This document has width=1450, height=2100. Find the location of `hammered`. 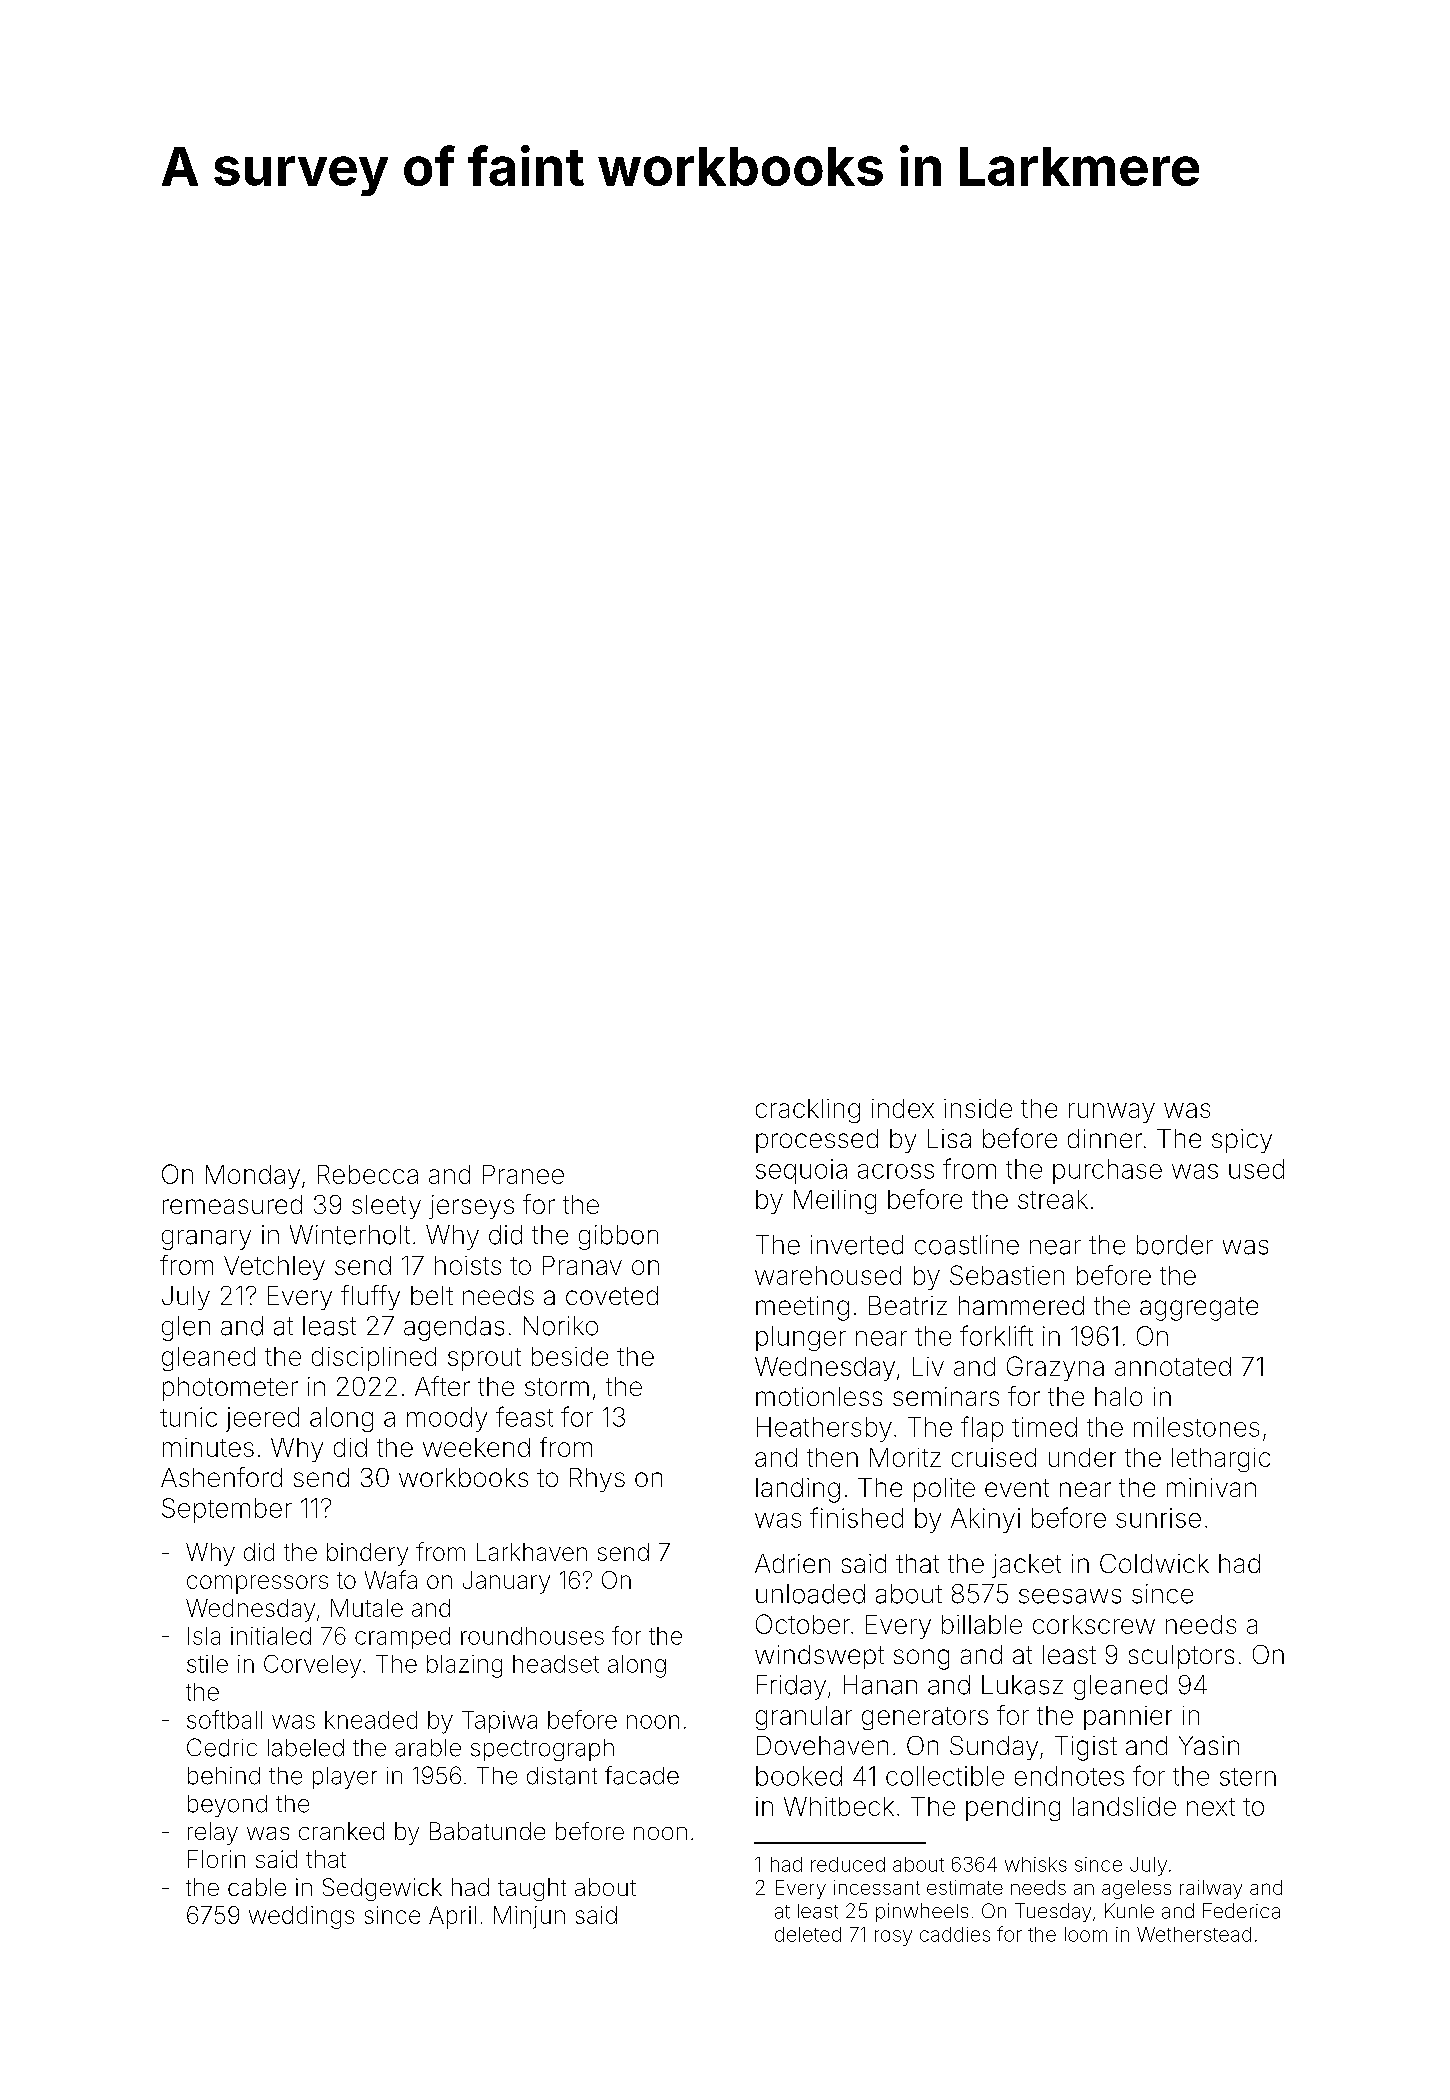

hammered is located at coordinates (1021, 1305).
